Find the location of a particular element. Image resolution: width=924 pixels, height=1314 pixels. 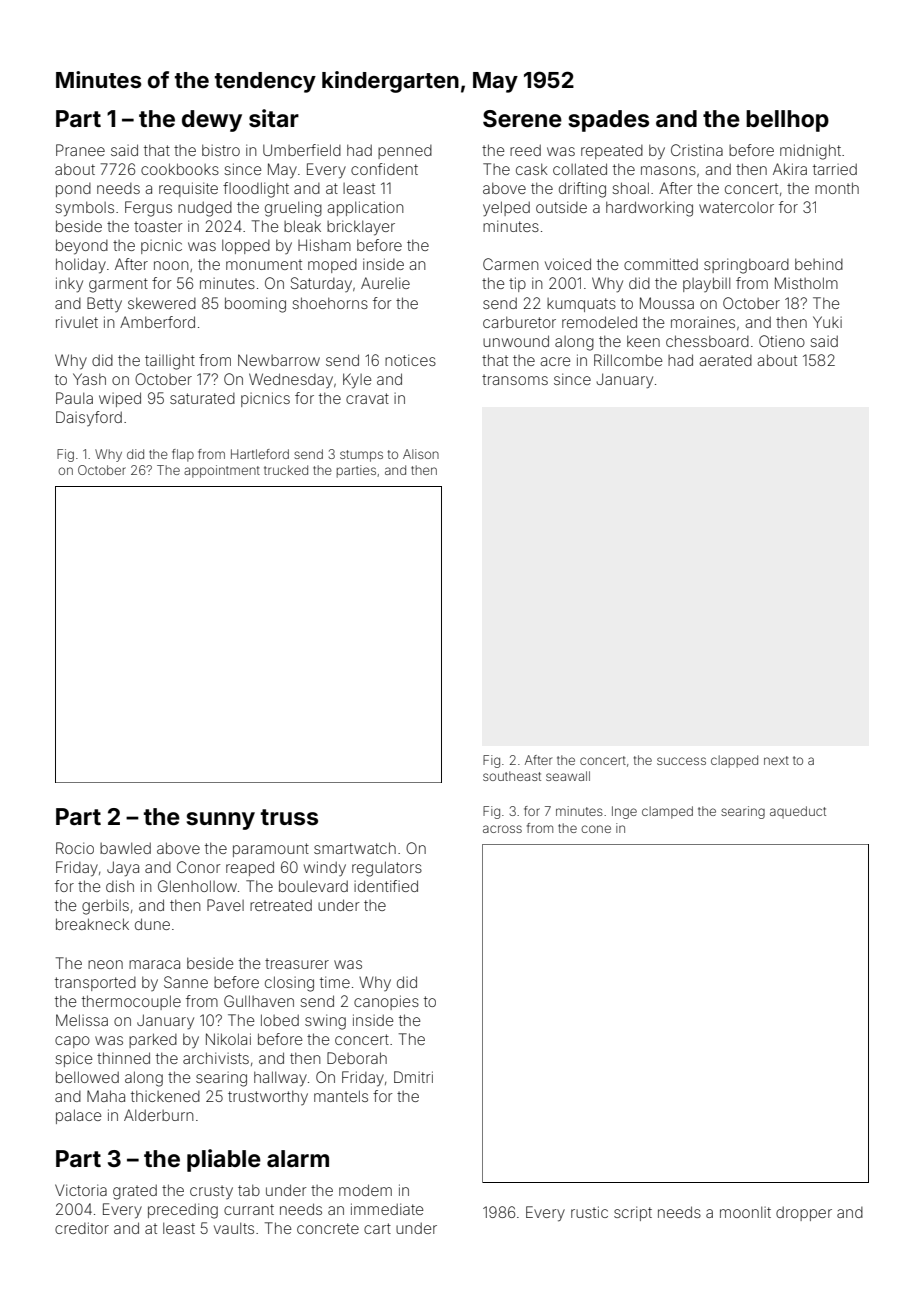

Dmitri is located at coordinates (413, 1077).
